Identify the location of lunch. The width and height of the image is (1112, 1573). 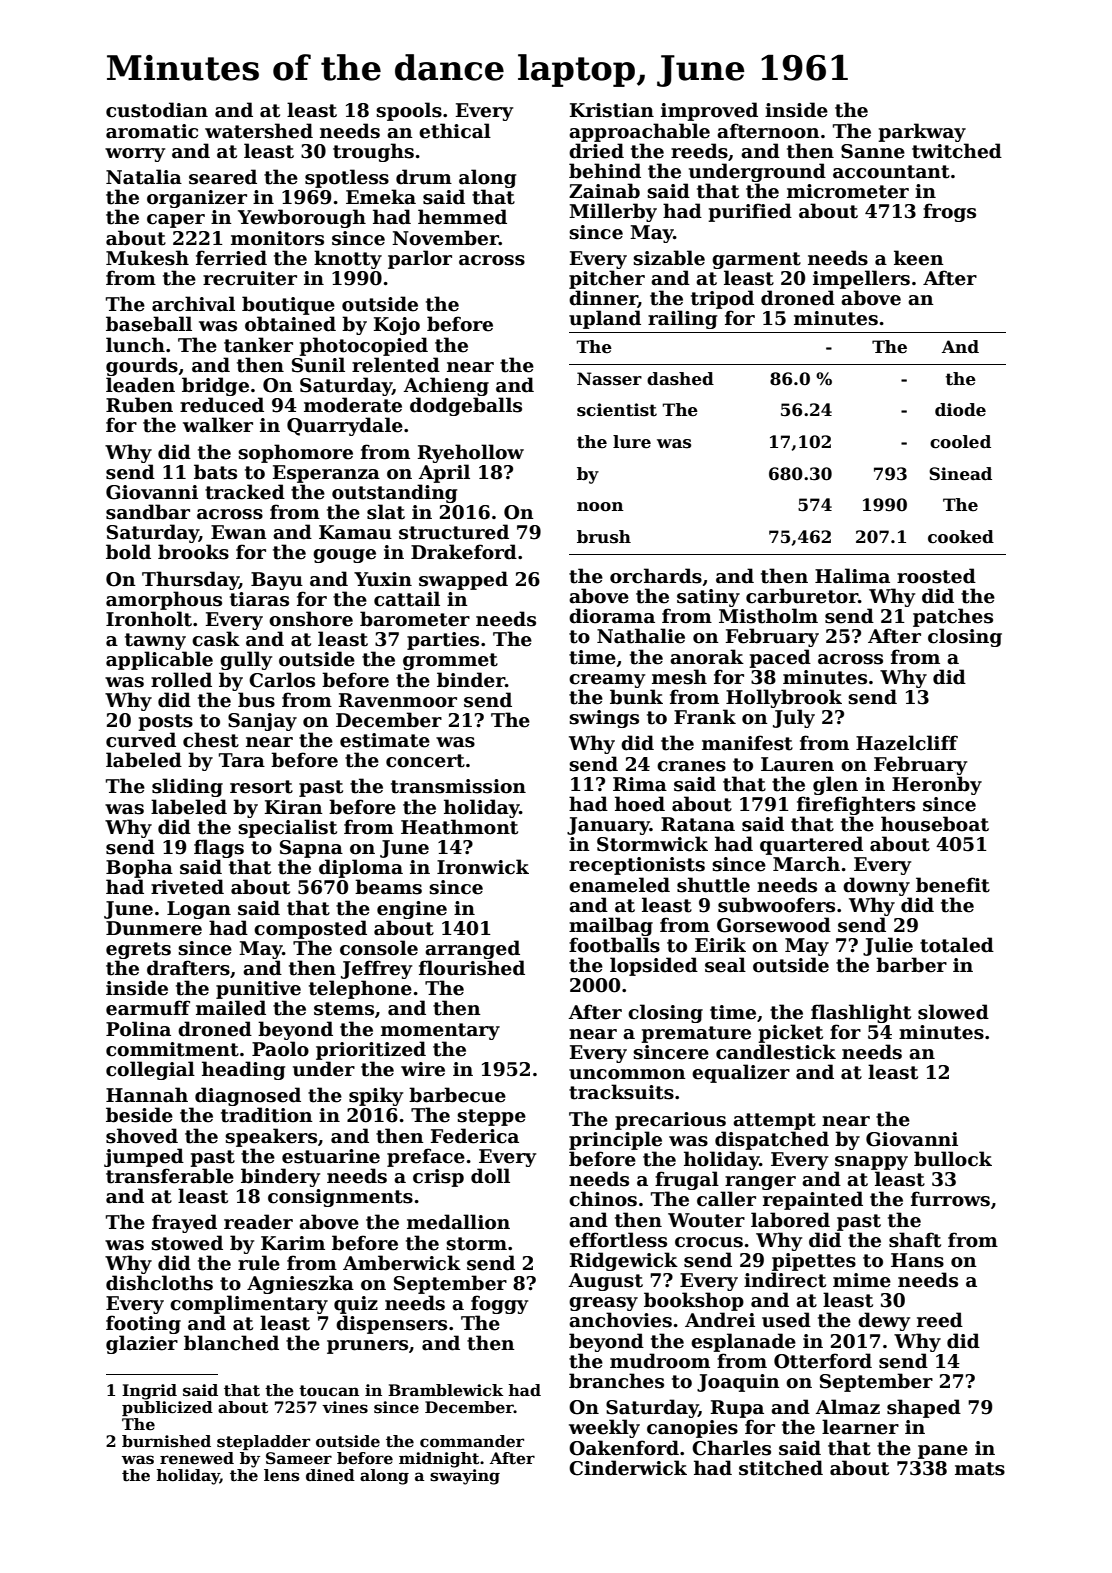
(135, 345).
